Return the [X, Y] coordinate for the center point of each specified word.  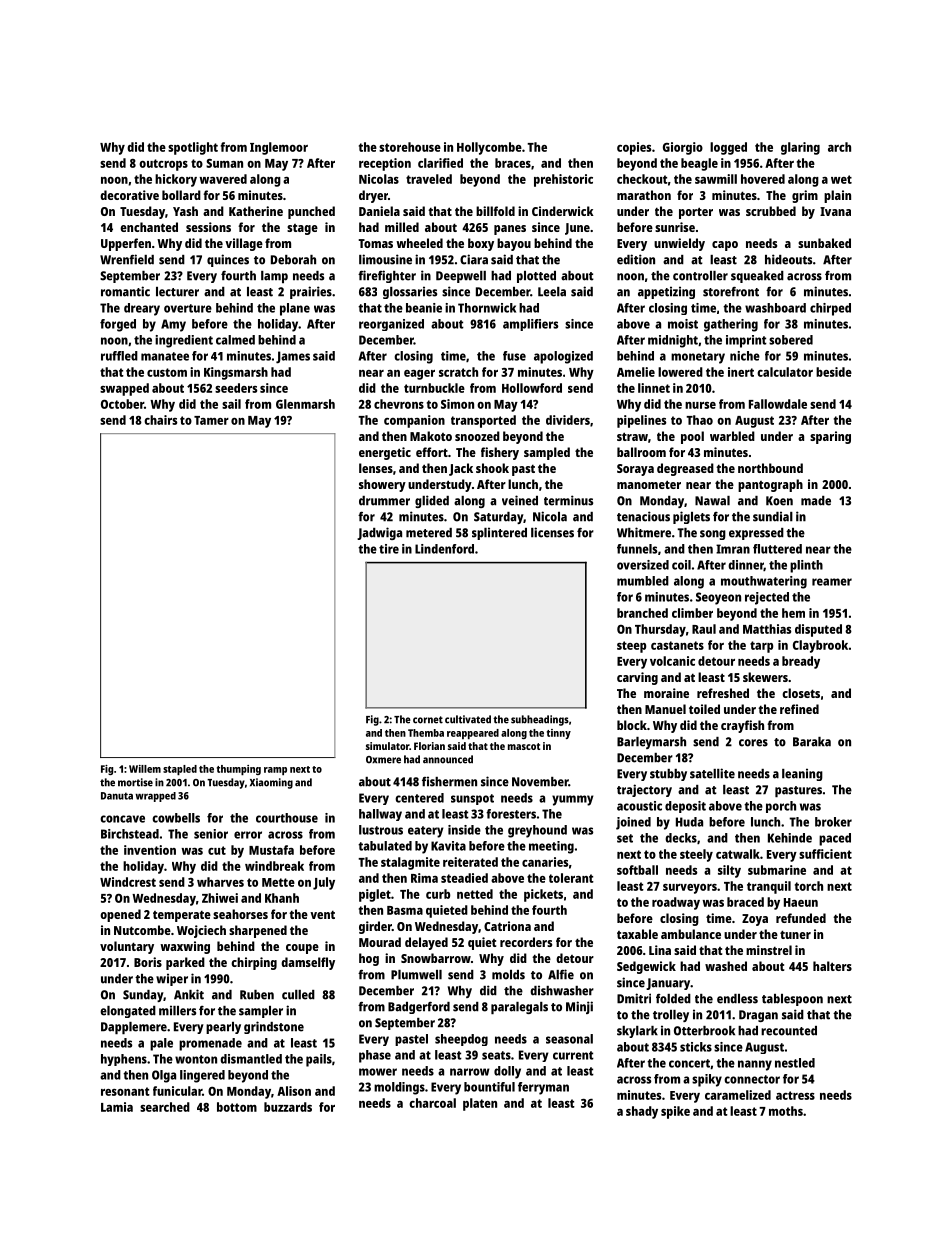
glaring [800, 148]
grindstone [274, 1027]
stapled [180, 770]
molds [508, 975]
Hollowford [532, 388]
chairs [160, 420]
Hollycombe [489, 148]
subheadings [540, 720]
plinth [806, 566]
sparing [830, 437]
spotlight [193, 148]
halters [832, 966]
